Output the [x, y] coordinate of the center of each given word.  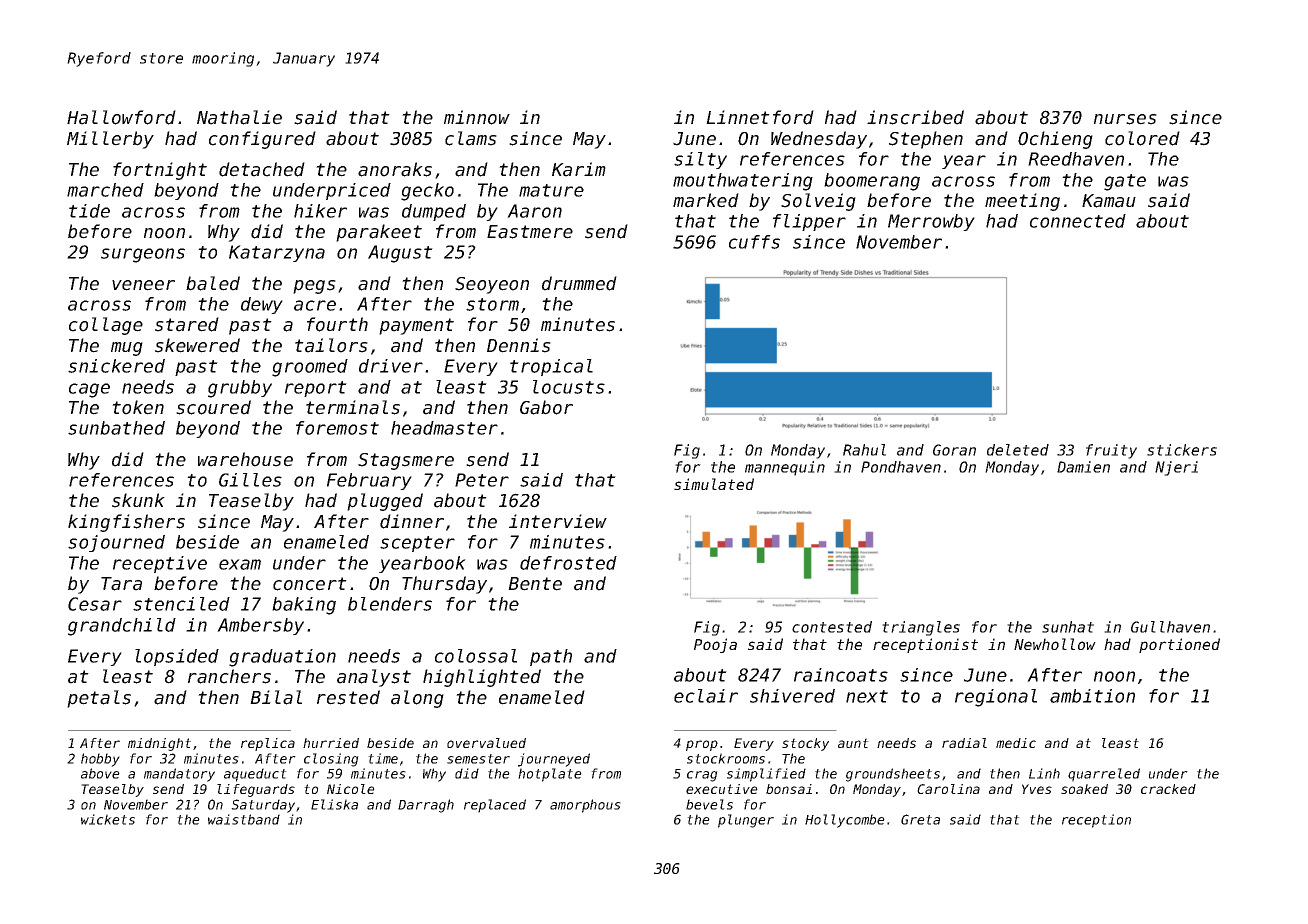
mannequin [785, 468]
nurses [1125, 119]
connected [1078, 221]
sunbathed [116, 428]
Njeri [1176, 468]
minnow [477, 117]
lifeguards [256, 790]
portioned [1179, 645]
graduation [282, 658]
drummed [579, 283]
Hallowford [121, 117]
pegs [314, 287]
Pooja [715, 645]
